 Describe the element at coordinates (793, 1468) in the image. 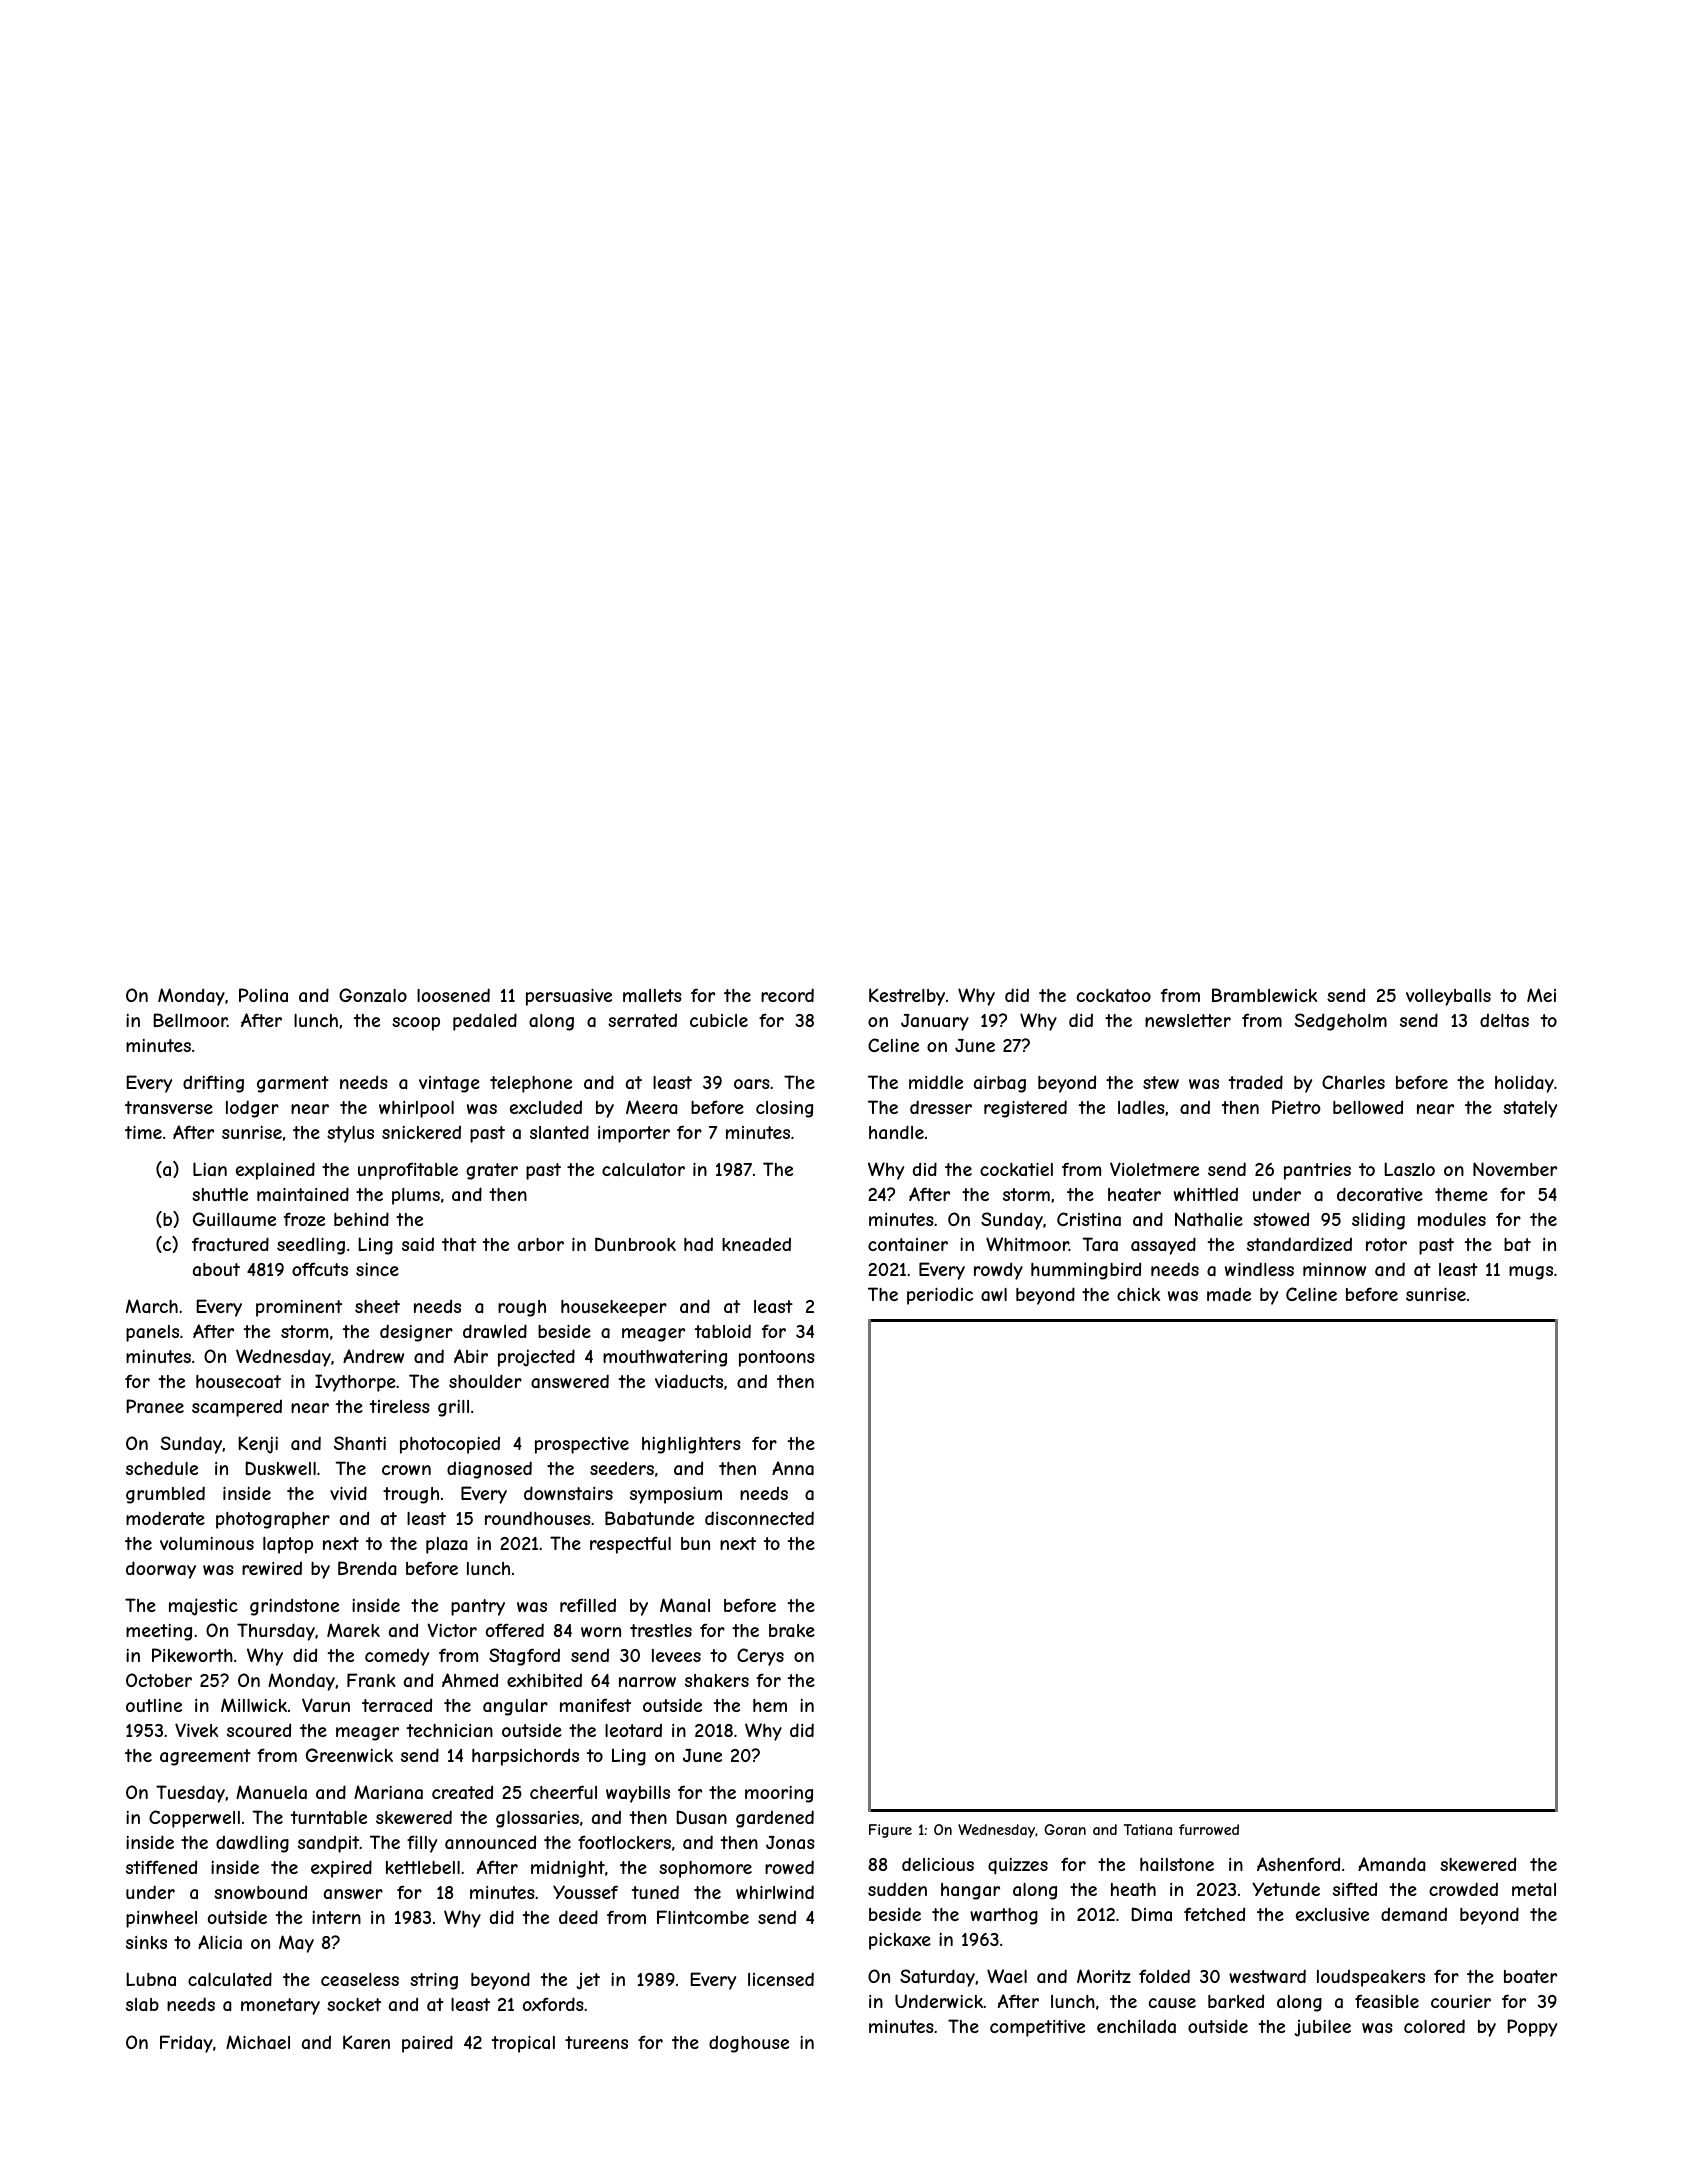

I see `Anna` at that location.
